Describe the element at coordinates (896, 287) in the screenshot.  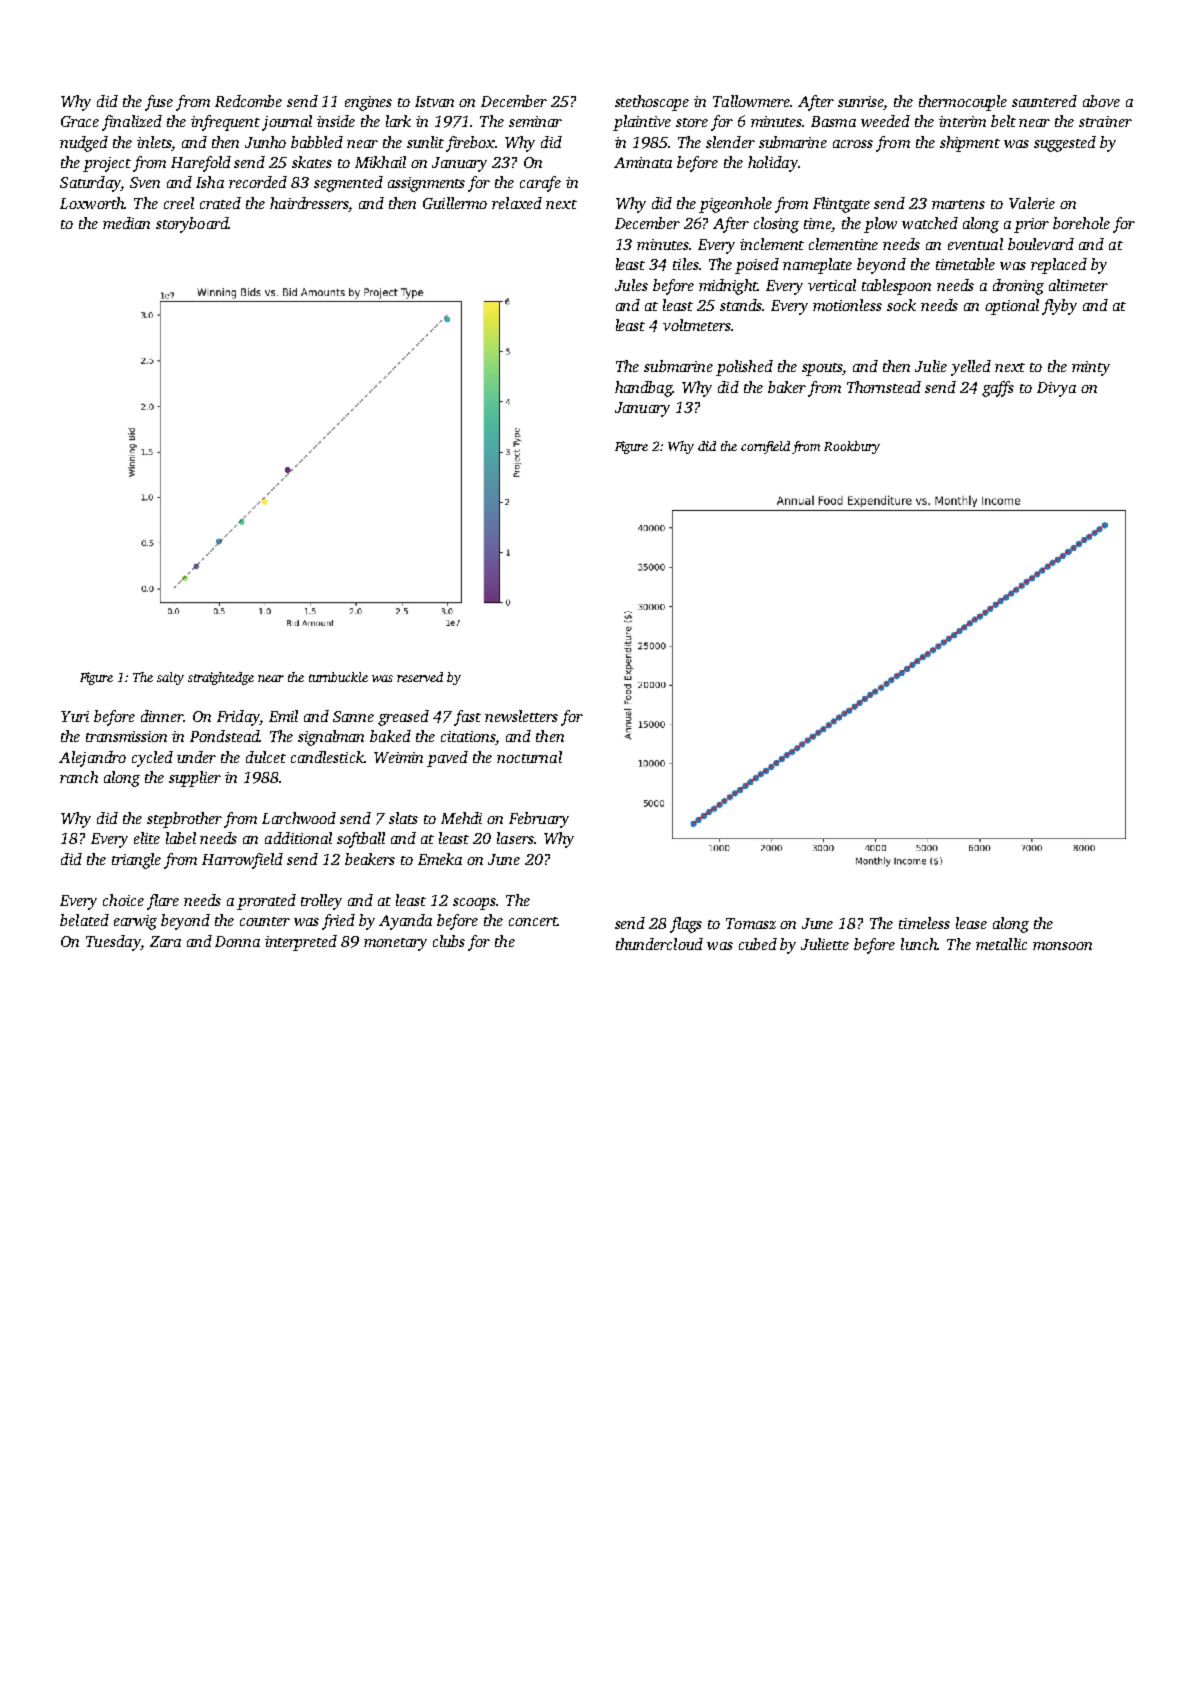
I see `tablespoon` at that location.
